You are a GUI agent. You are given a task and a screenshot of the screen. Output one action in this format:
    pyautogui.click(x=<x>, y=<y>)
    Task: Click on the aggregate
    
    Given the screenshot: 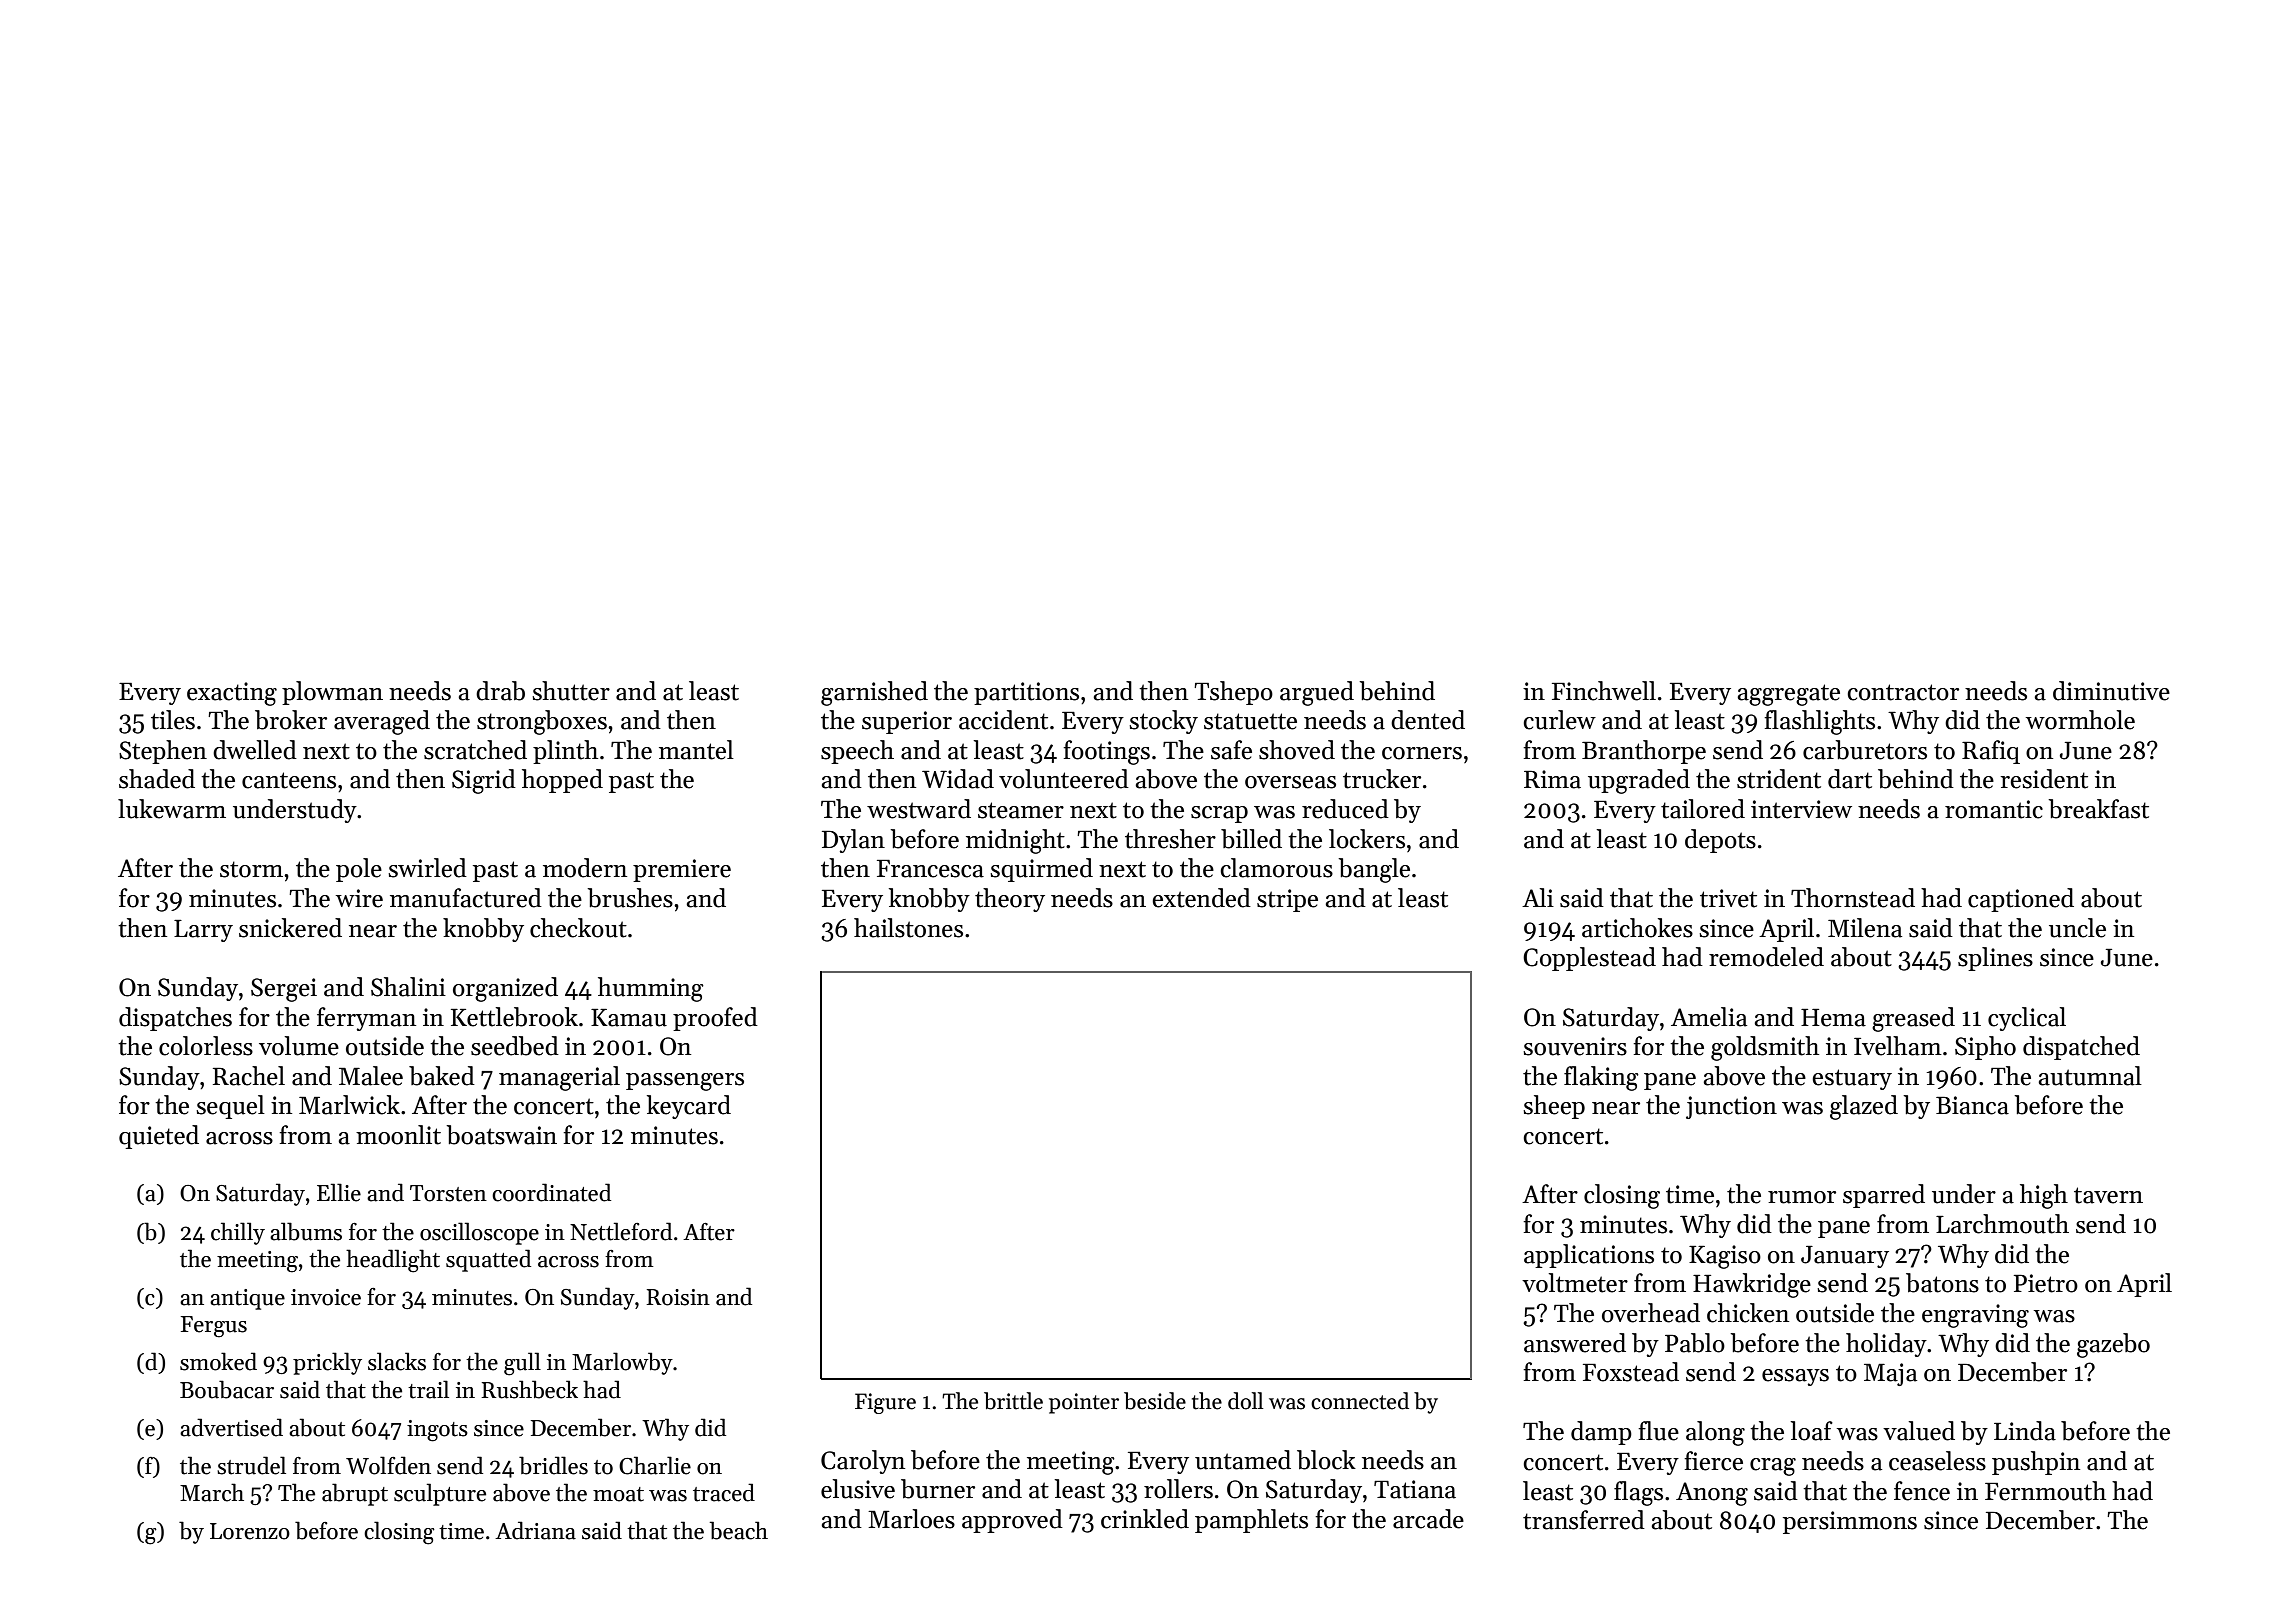 What is the action you would take?
    pyautogui.click(x=1788, y=695)
